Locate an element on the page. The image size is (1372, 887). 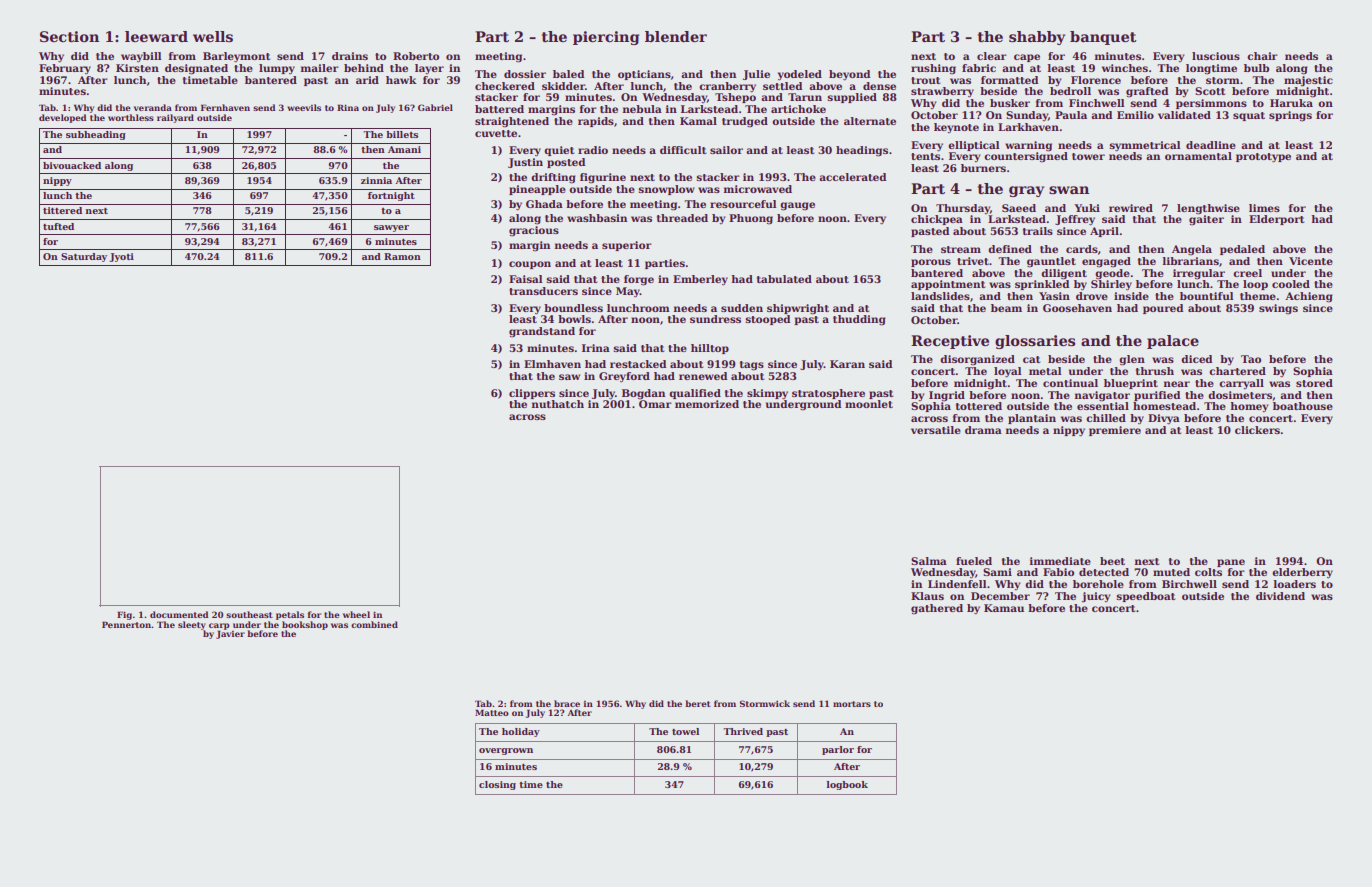
documented is located at coordinates (179, 614).
